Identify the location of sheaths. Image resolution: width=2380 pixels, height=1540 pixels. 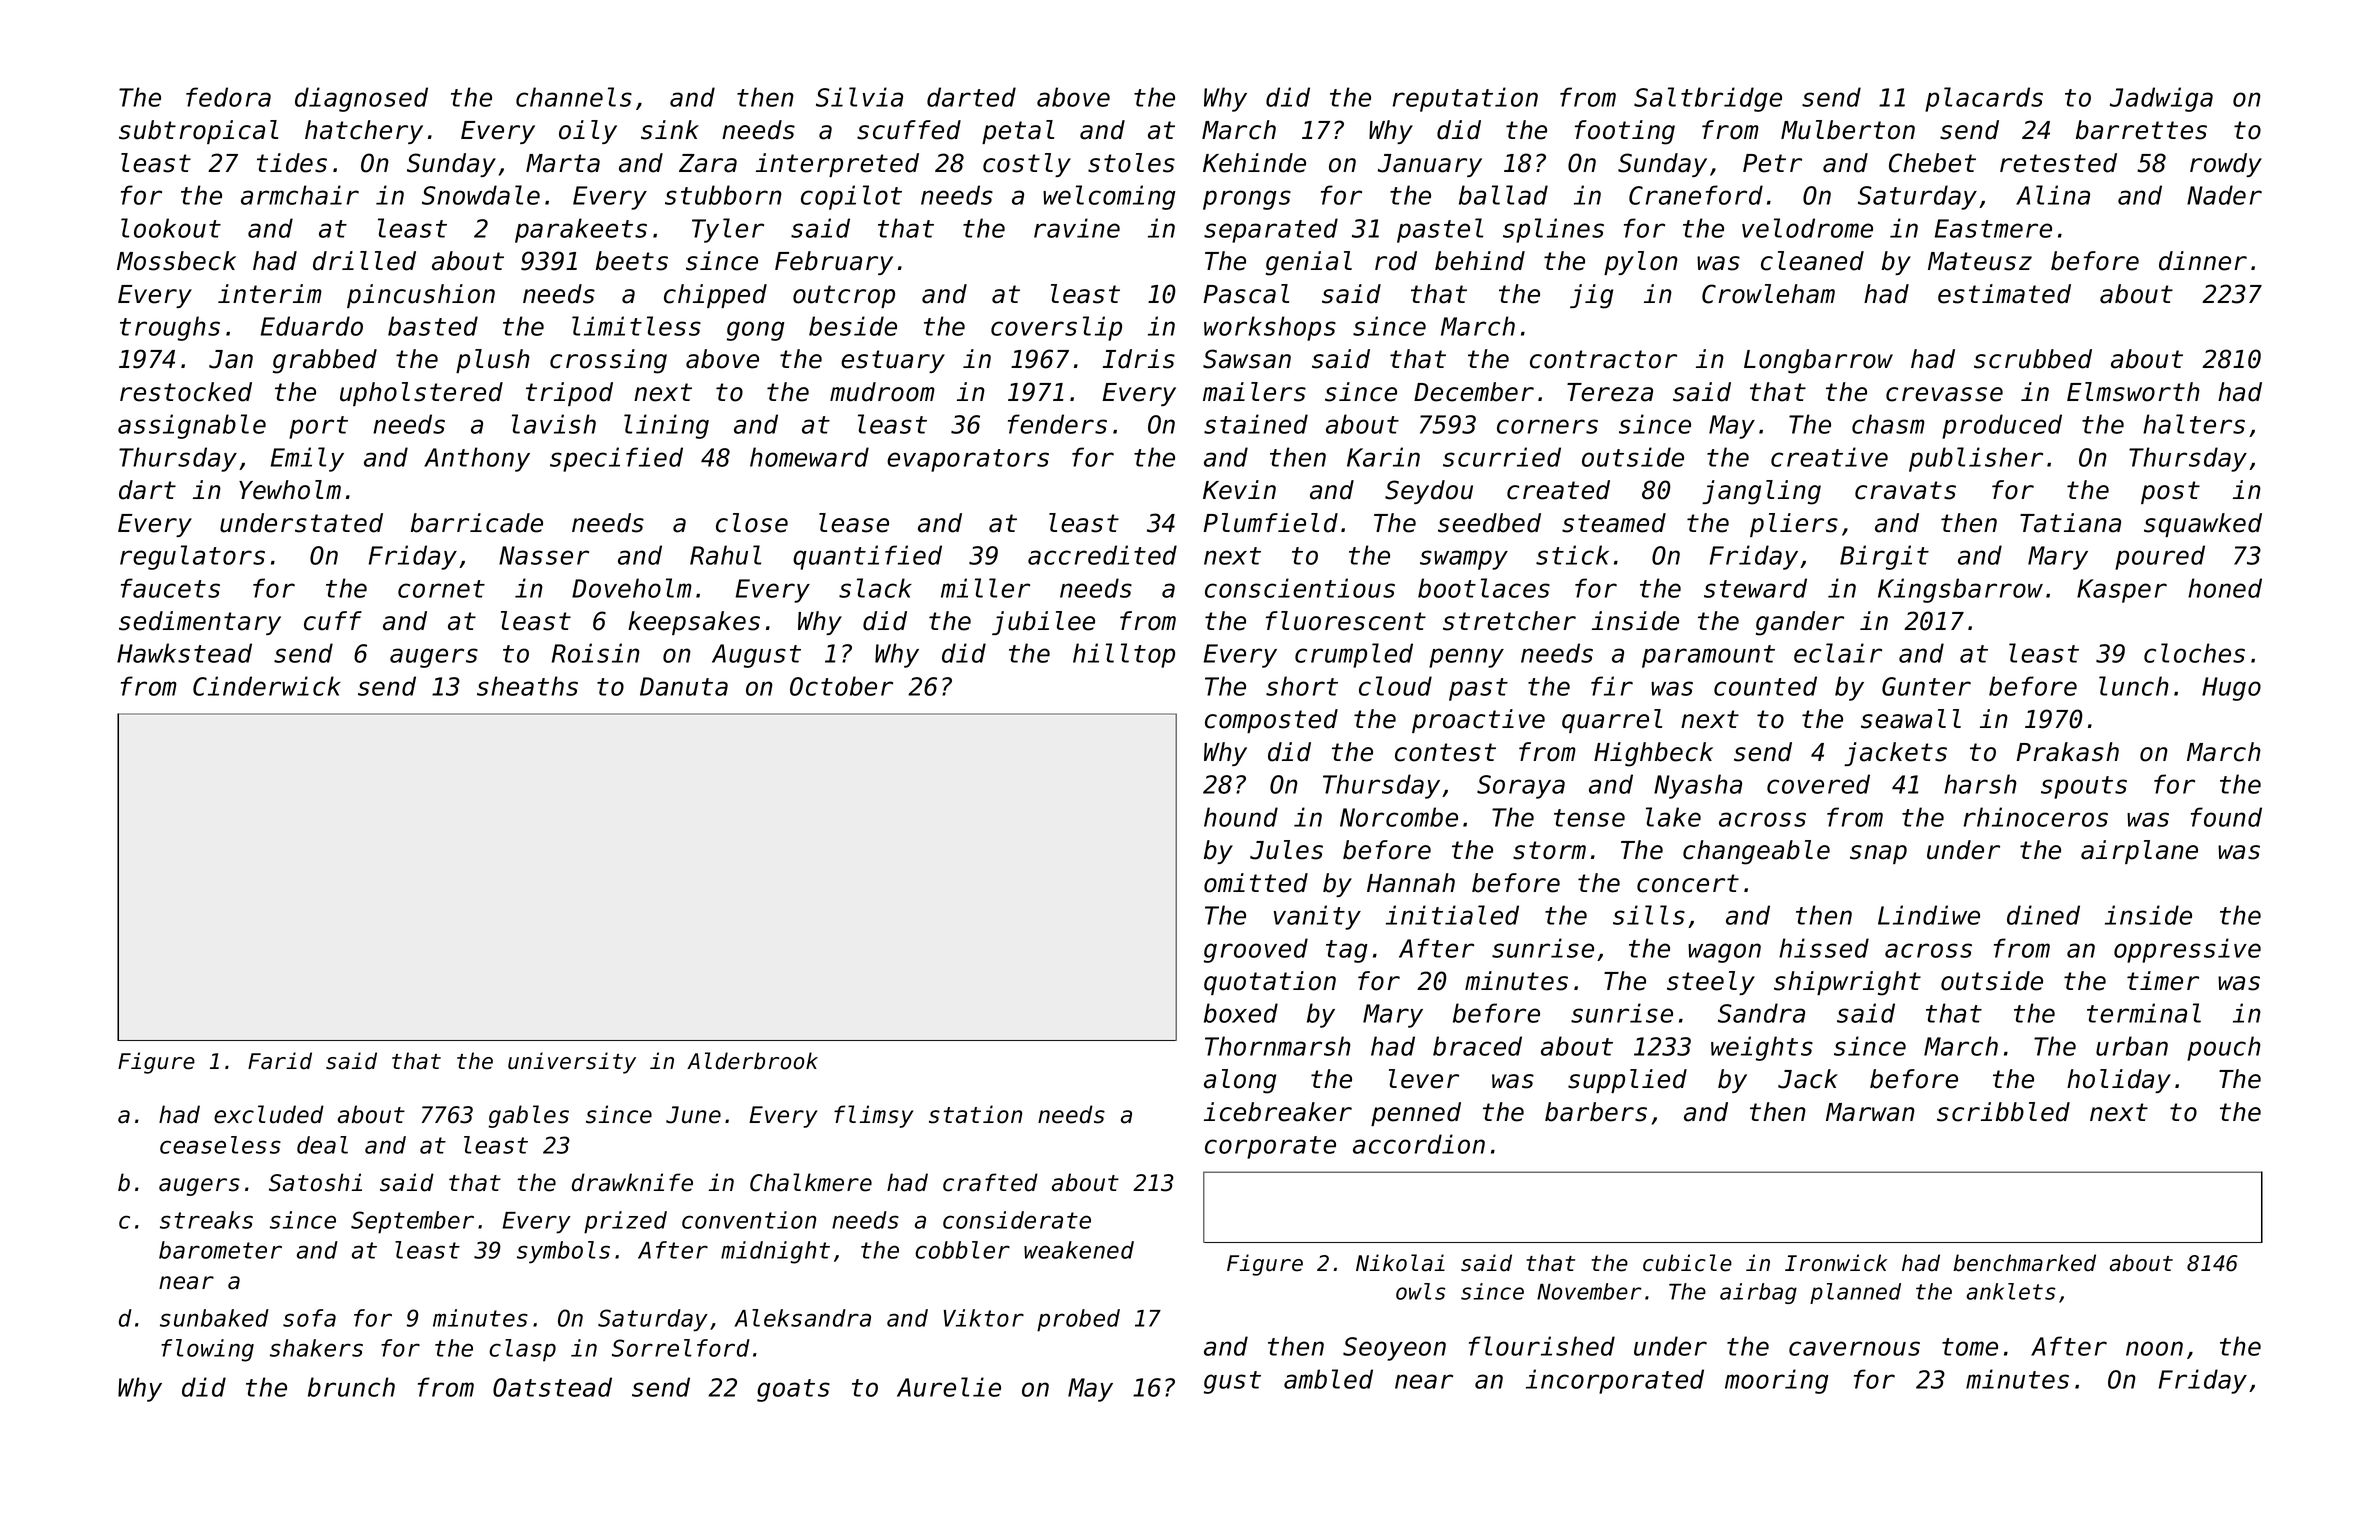
(527, 686).
